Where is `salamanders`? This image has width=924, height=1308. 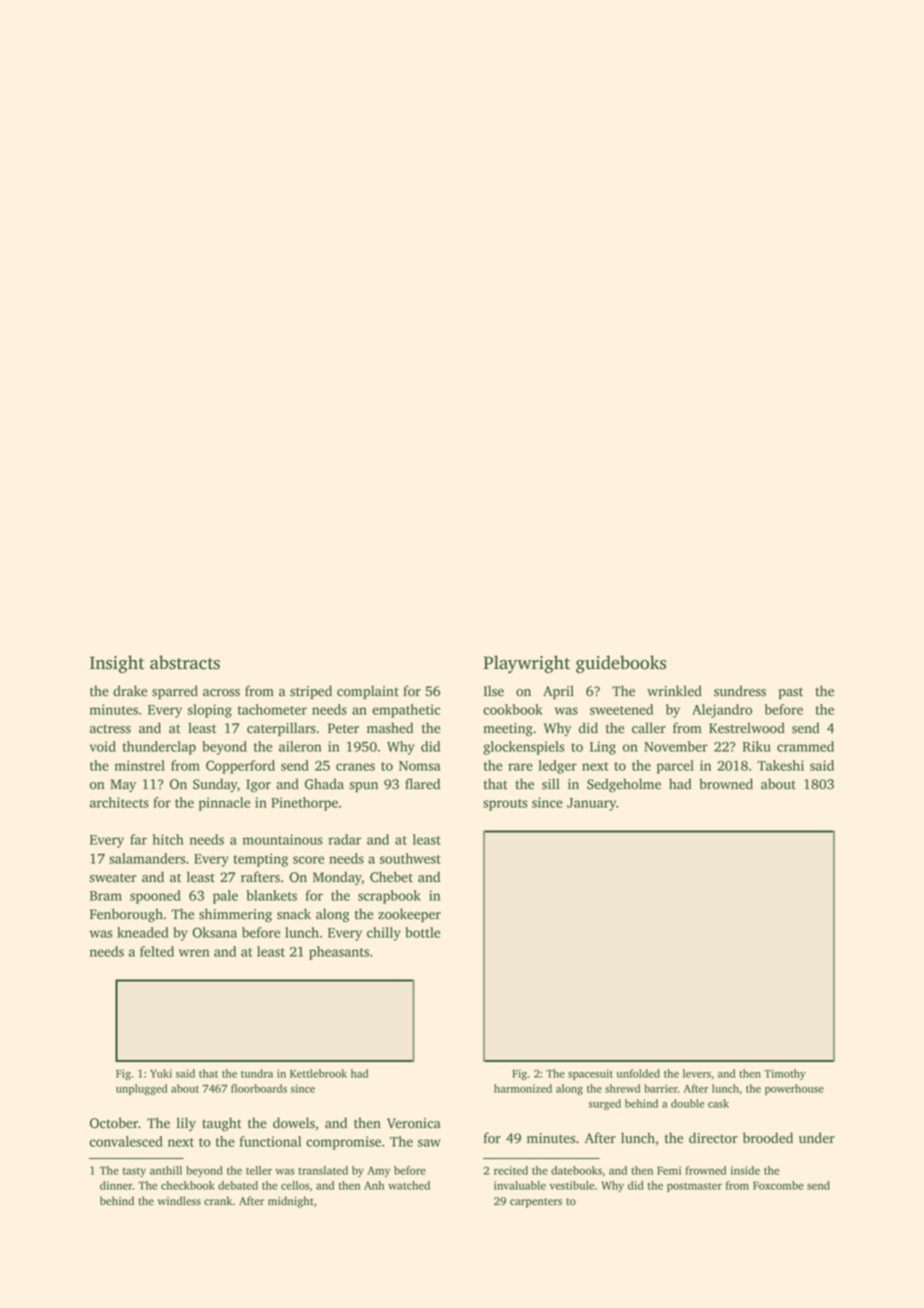 salamanders is located at coordinates (147, 858).
